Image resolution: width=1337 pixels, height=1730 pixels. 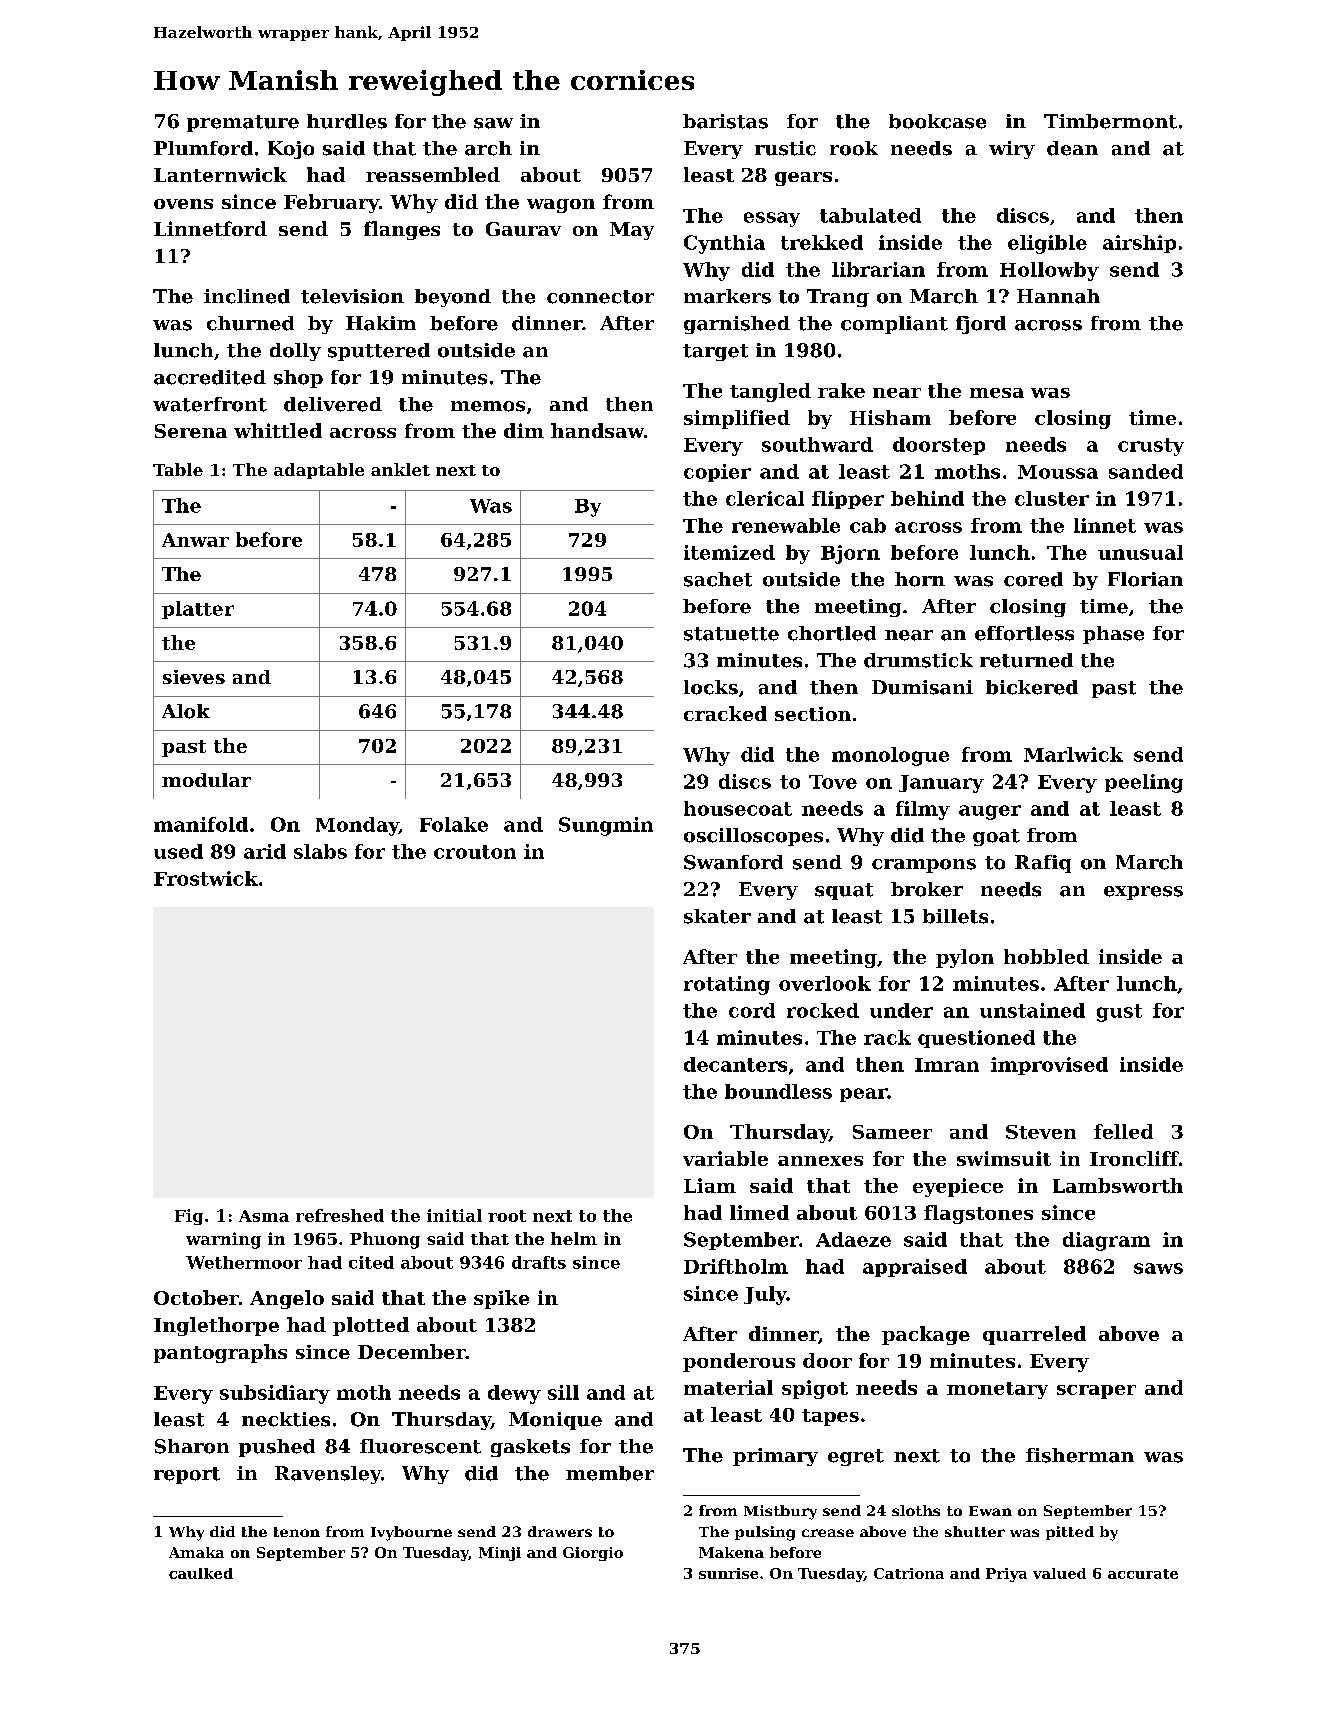 What do you see at coordinates (711, 687) in the image?
I see `locks` at bounding box center [711, 687].
